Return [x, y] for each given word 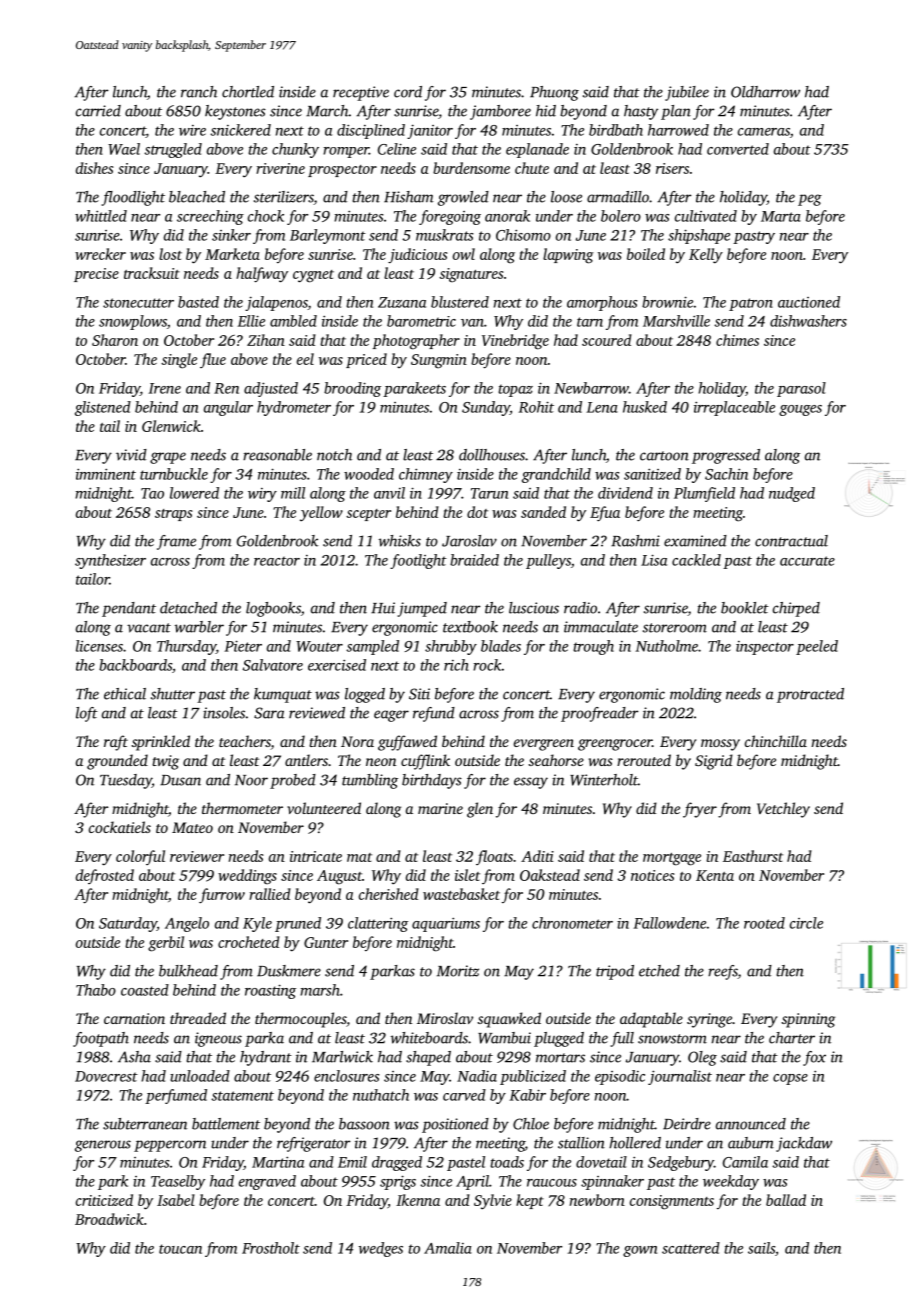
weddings [247, 877]
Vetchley [783, 810]
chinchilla [776, 741]
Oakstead [550, 875]
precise [96, 275]
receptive [361, 93]
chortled [248, 92]
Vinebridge [515, 342]
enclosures [346, 1076]
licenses [99, 646]
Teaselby [178, 1182]
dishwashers [808, 321]
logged [365, 695]
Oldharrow [765, 92]
